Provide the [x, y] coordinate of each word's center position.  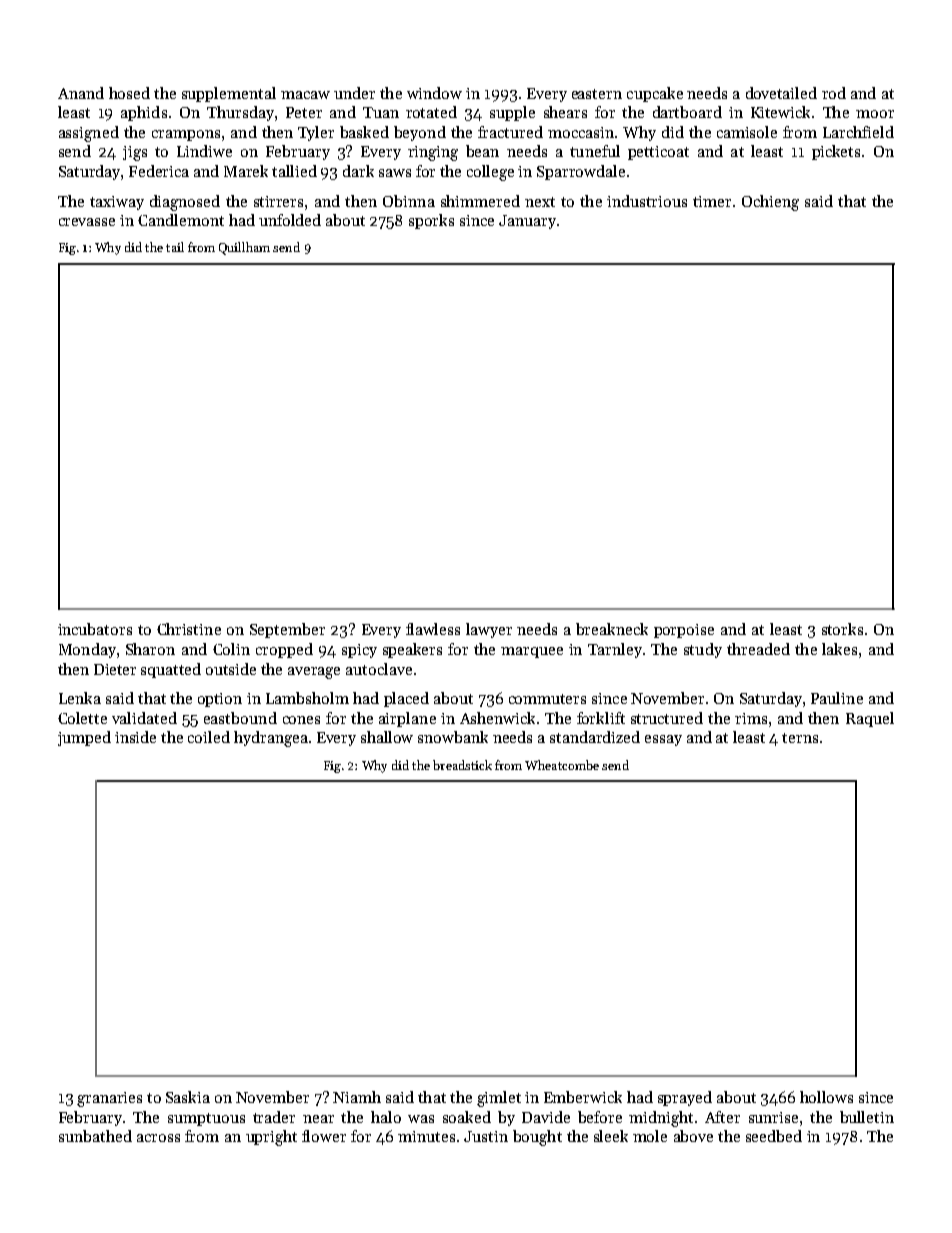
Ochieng [770, 203]
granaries [109, 1099]
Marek [246, 171]
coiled [209, 737]
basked [364, 132]
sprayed [685, 1098]
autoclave [379, 669]
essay [663, 740]
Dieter [115, 669]
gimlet [499, 1099]
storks [842, 629]
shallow [387, 737]
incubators [95, 629]
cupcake [655, 94]
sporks [431, 221]
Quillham [244, 248]
